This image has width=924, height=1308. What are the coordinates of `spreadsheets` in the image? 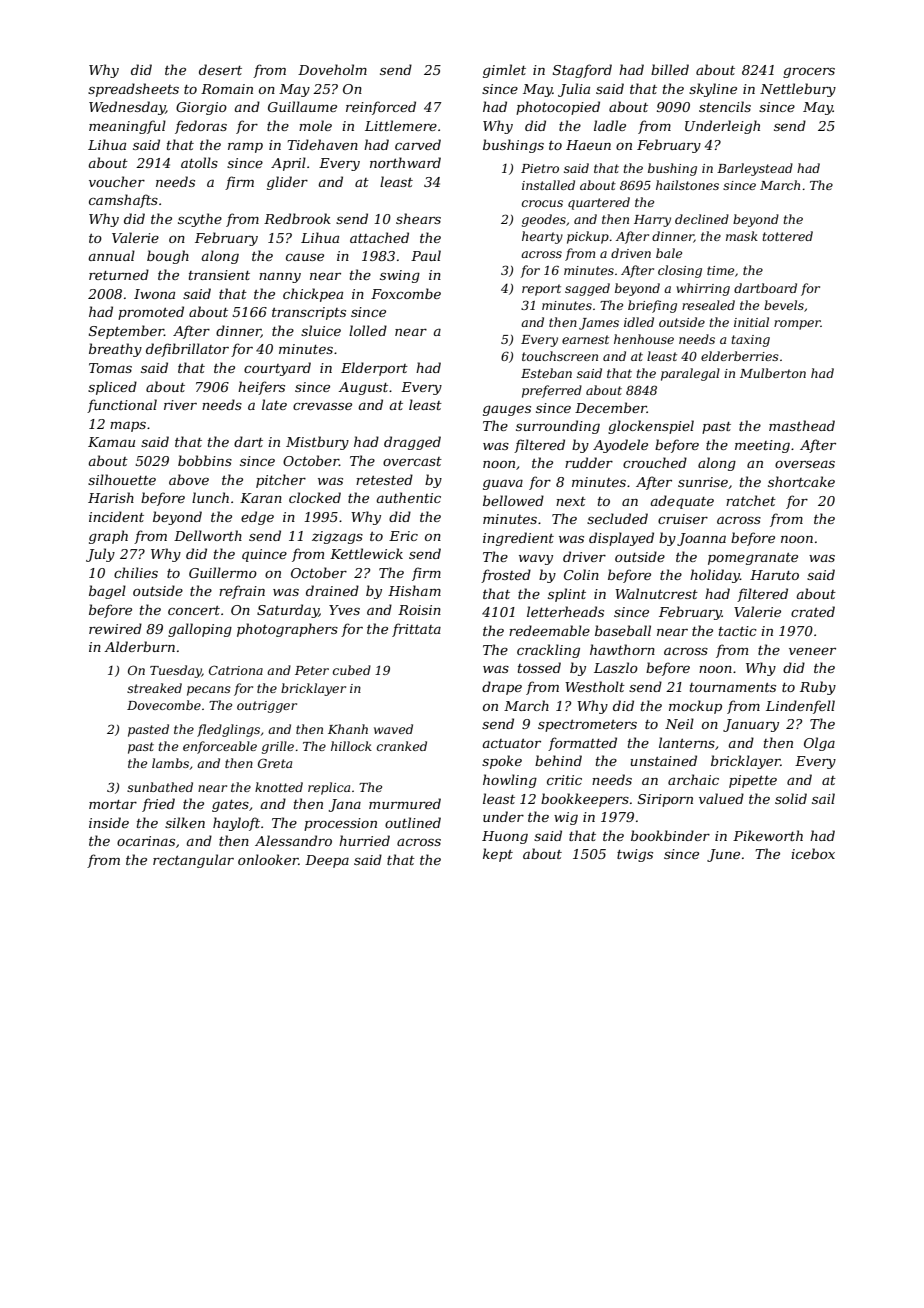 It's located at (133, 90).
